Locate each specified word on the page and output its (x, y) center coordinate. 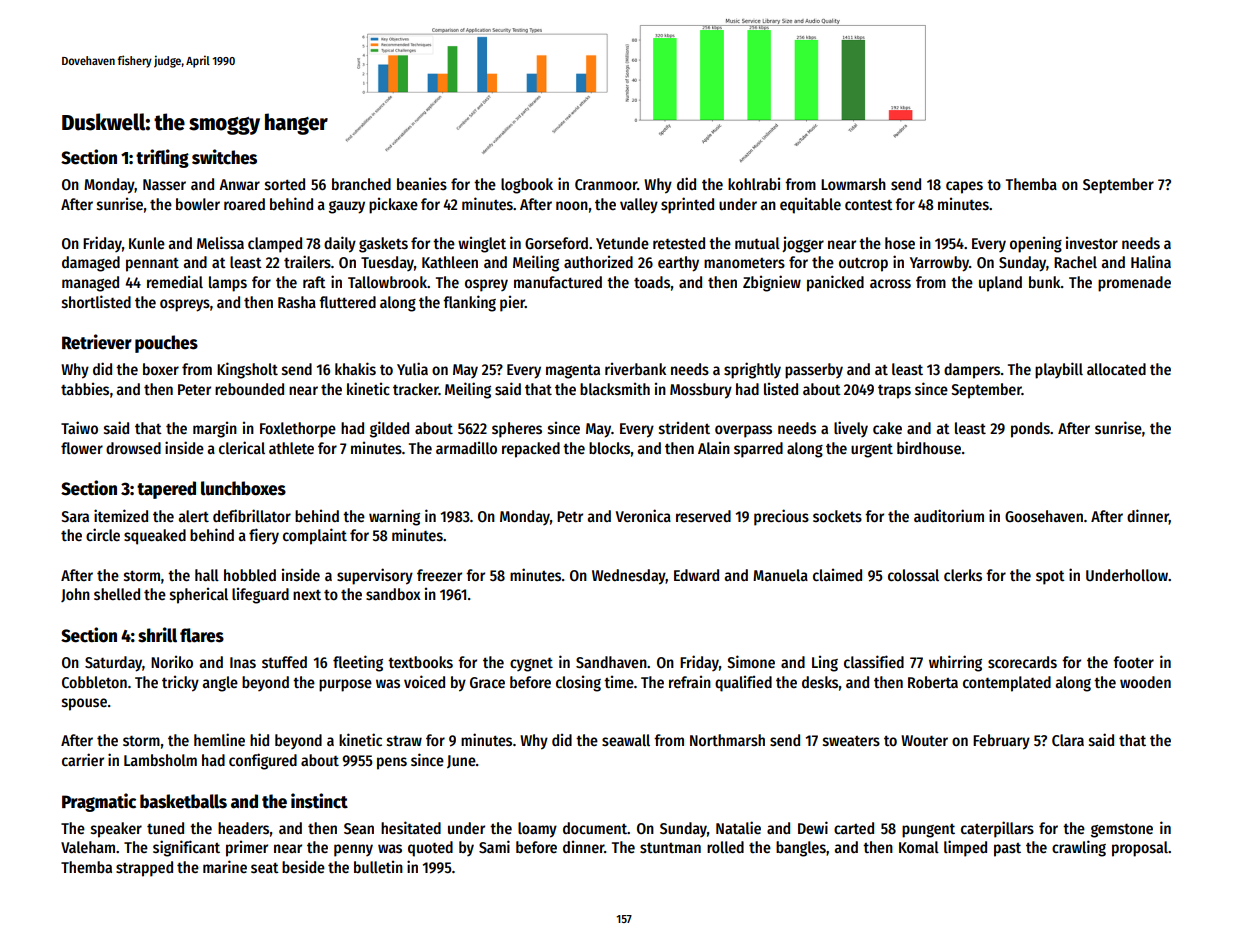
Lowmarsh (853, 184)
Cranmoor (606, 184)
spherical (199, 595)
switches (224, 157)
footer (1133, 662)
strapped (144, 869)
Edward (696, 575)
